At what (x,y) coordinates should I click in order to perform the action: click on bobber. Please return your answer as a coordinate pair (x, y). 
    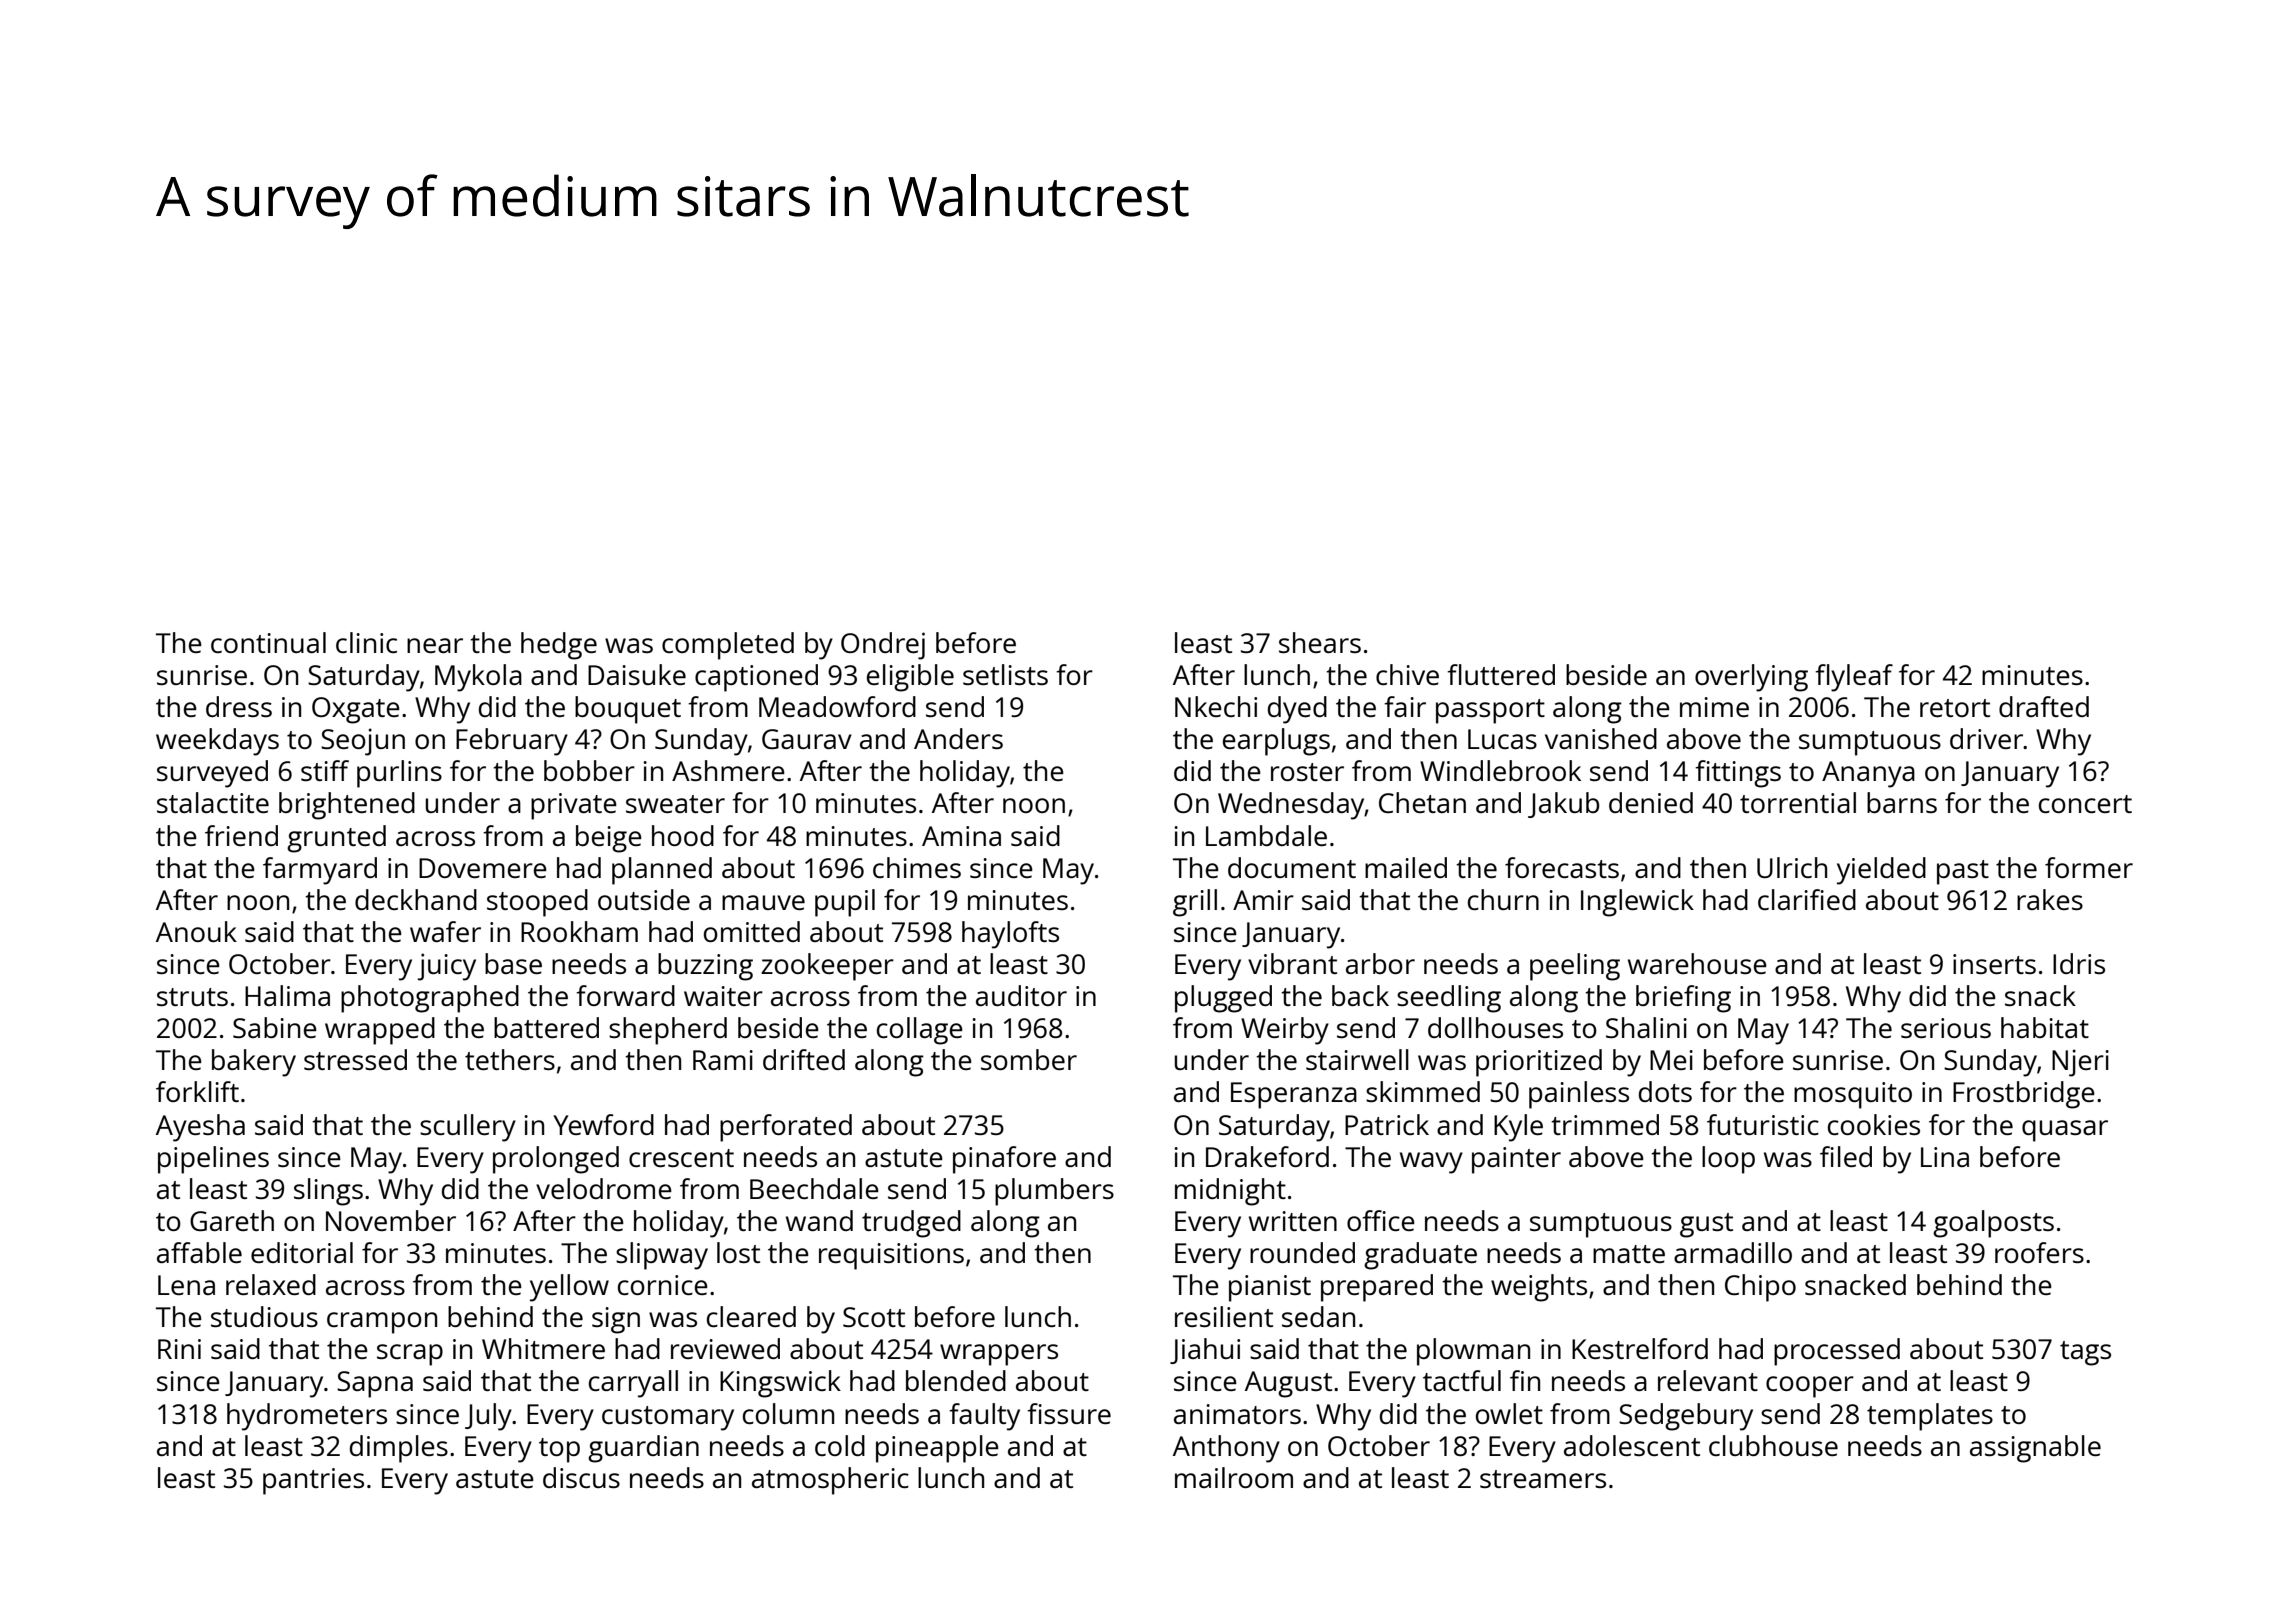
    Looking at the image, I should click on (589, 770).
